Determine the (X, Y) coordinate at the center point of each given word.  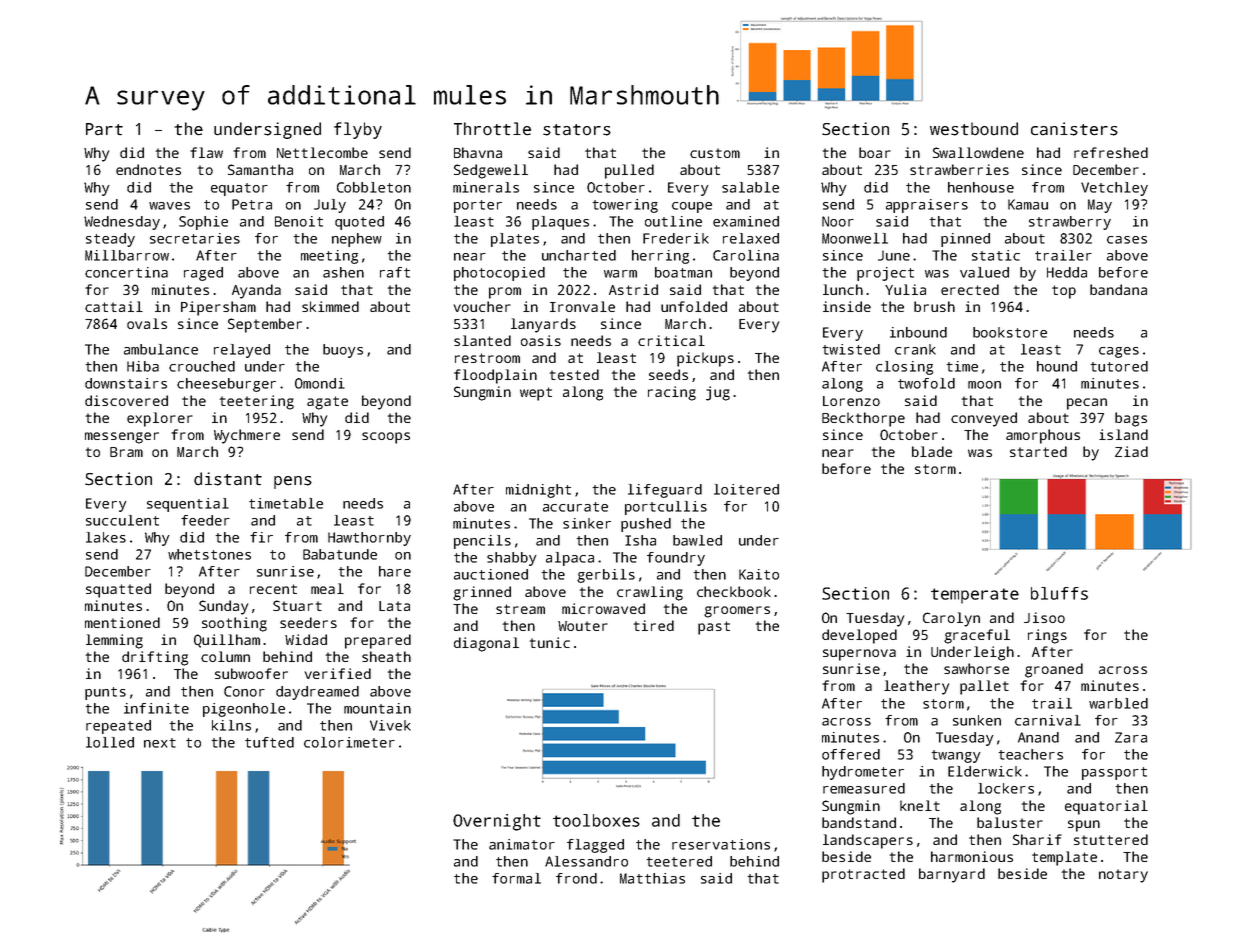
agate (327, 403)
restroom (487, 358)
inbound (918, 332)
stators (577, 130)
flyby (358, 130)
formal (516, 878)
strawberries (959, 169)
